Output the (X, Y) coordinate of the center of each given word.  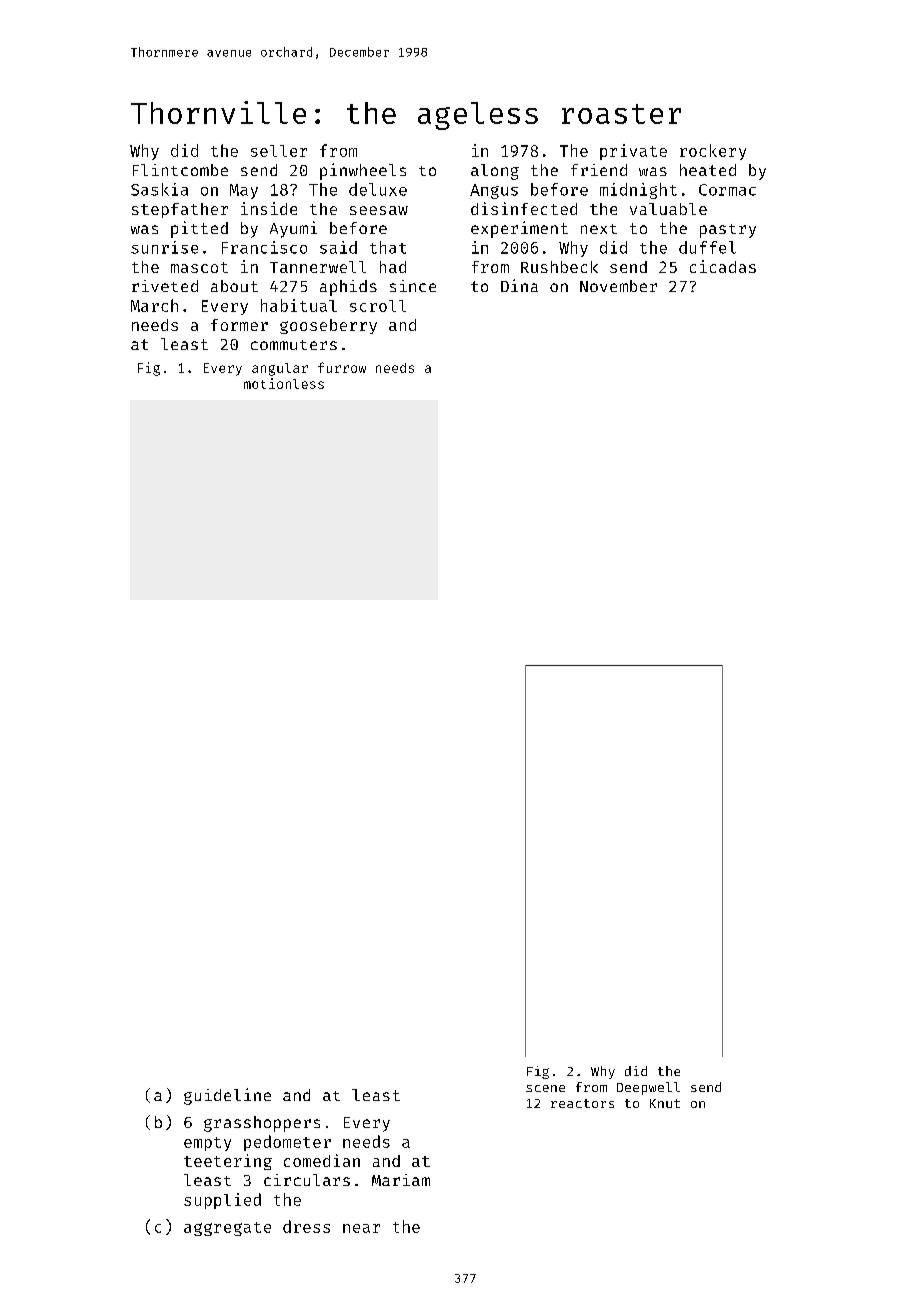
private (633, 152)
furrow (342, 367)
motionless (284, 383)
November (618, 286)
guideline (227, 1096)
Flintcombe (180, 170)
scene (545, 1088)
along (495, 172)
